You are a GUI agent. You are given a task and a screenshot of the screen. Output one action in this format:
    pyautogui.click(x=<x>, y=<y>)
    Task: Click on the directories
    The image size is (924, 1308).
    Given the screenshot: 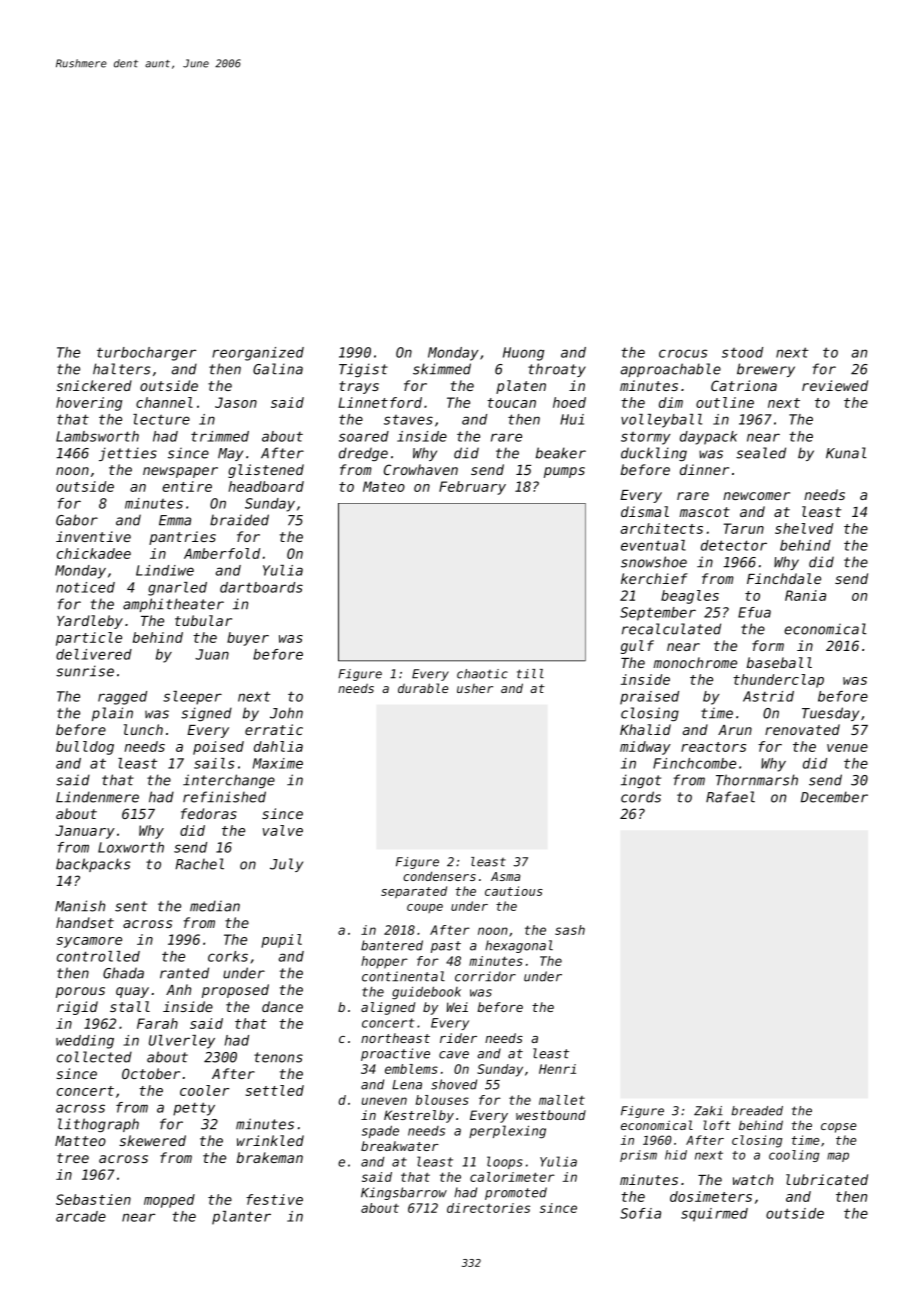 What is the action you would take?
    pyautogui.click(x=488, y=1208)
